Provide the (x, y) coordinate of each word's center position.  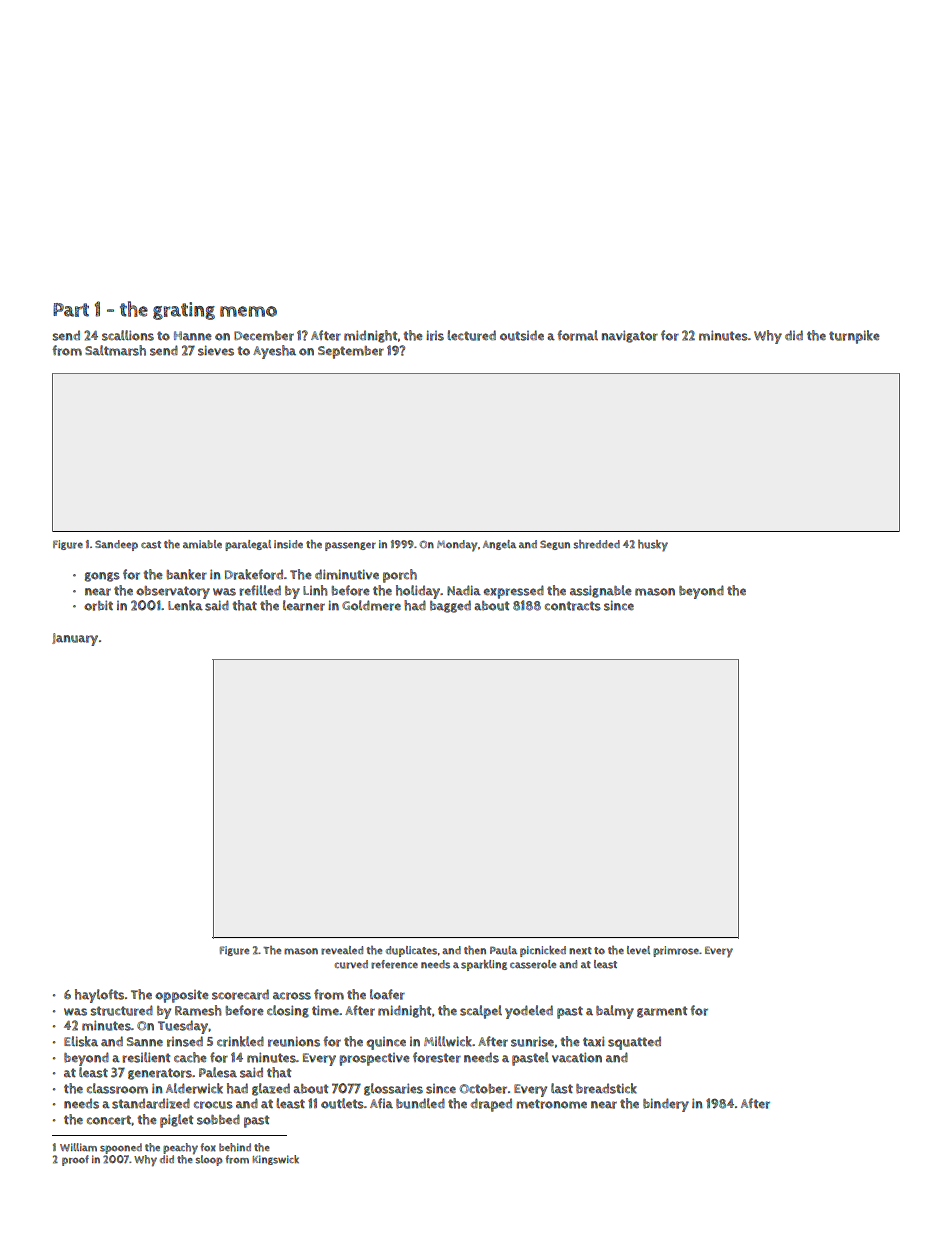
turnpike (854, 337)
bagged (450, 606)
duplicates (412, 951)
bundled (420, 1103)
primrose (676, 951)
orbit (98, 605)
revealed (342, 950)
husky (653, 546)
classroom (117, 1088)
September (351, 352)
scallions (128, 335)
